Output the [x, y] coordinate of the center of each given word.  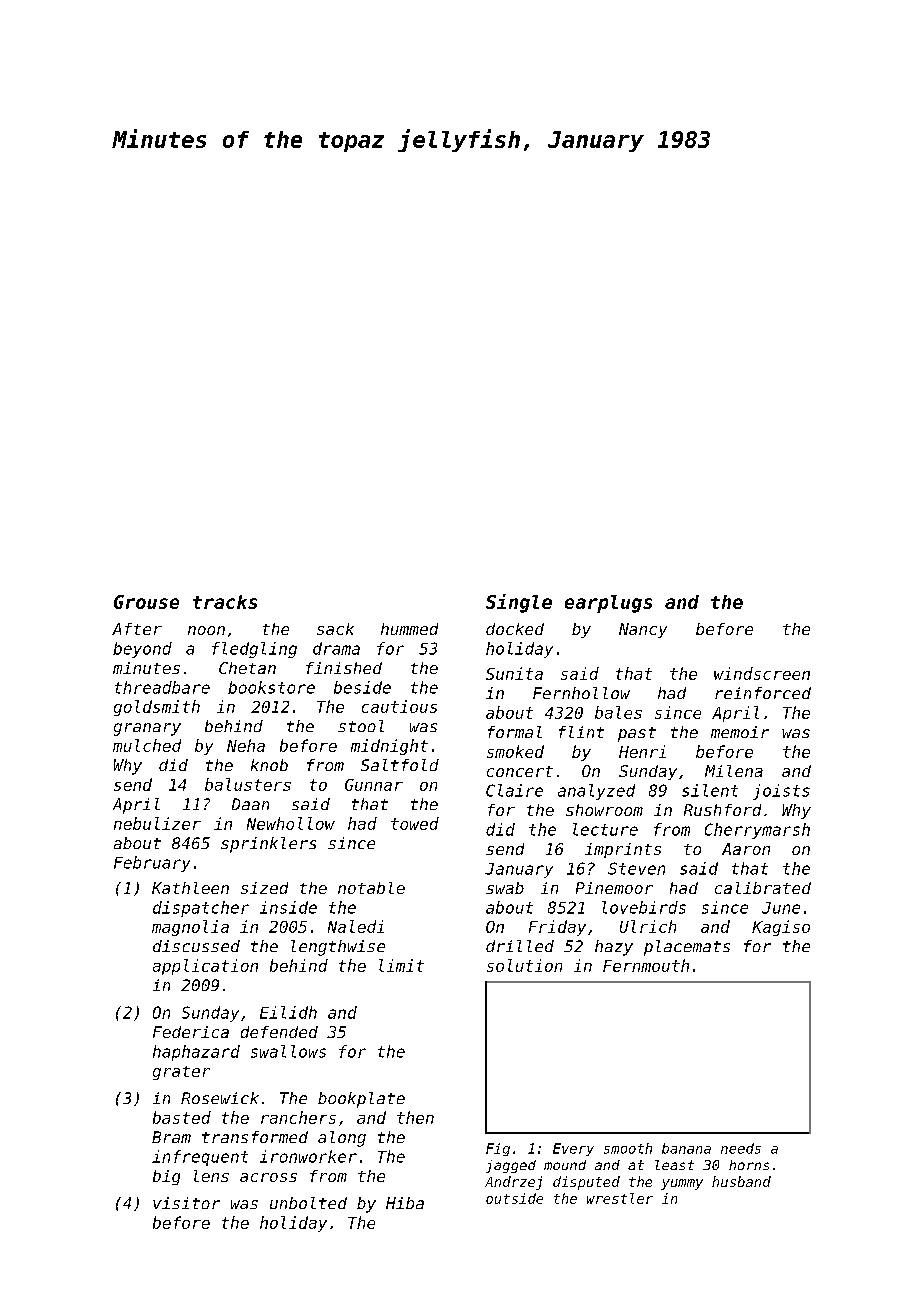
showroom [604, 810]
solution [524, 965]
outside [514, 1198]
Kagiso [781, 928]
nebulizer [157, 823]
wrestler [620, 1198]
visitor [186, 1203]
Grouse [146, 602]
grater [181, 1073]
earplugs [608, 604]
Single [519, 603]
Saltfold [400, 765]
